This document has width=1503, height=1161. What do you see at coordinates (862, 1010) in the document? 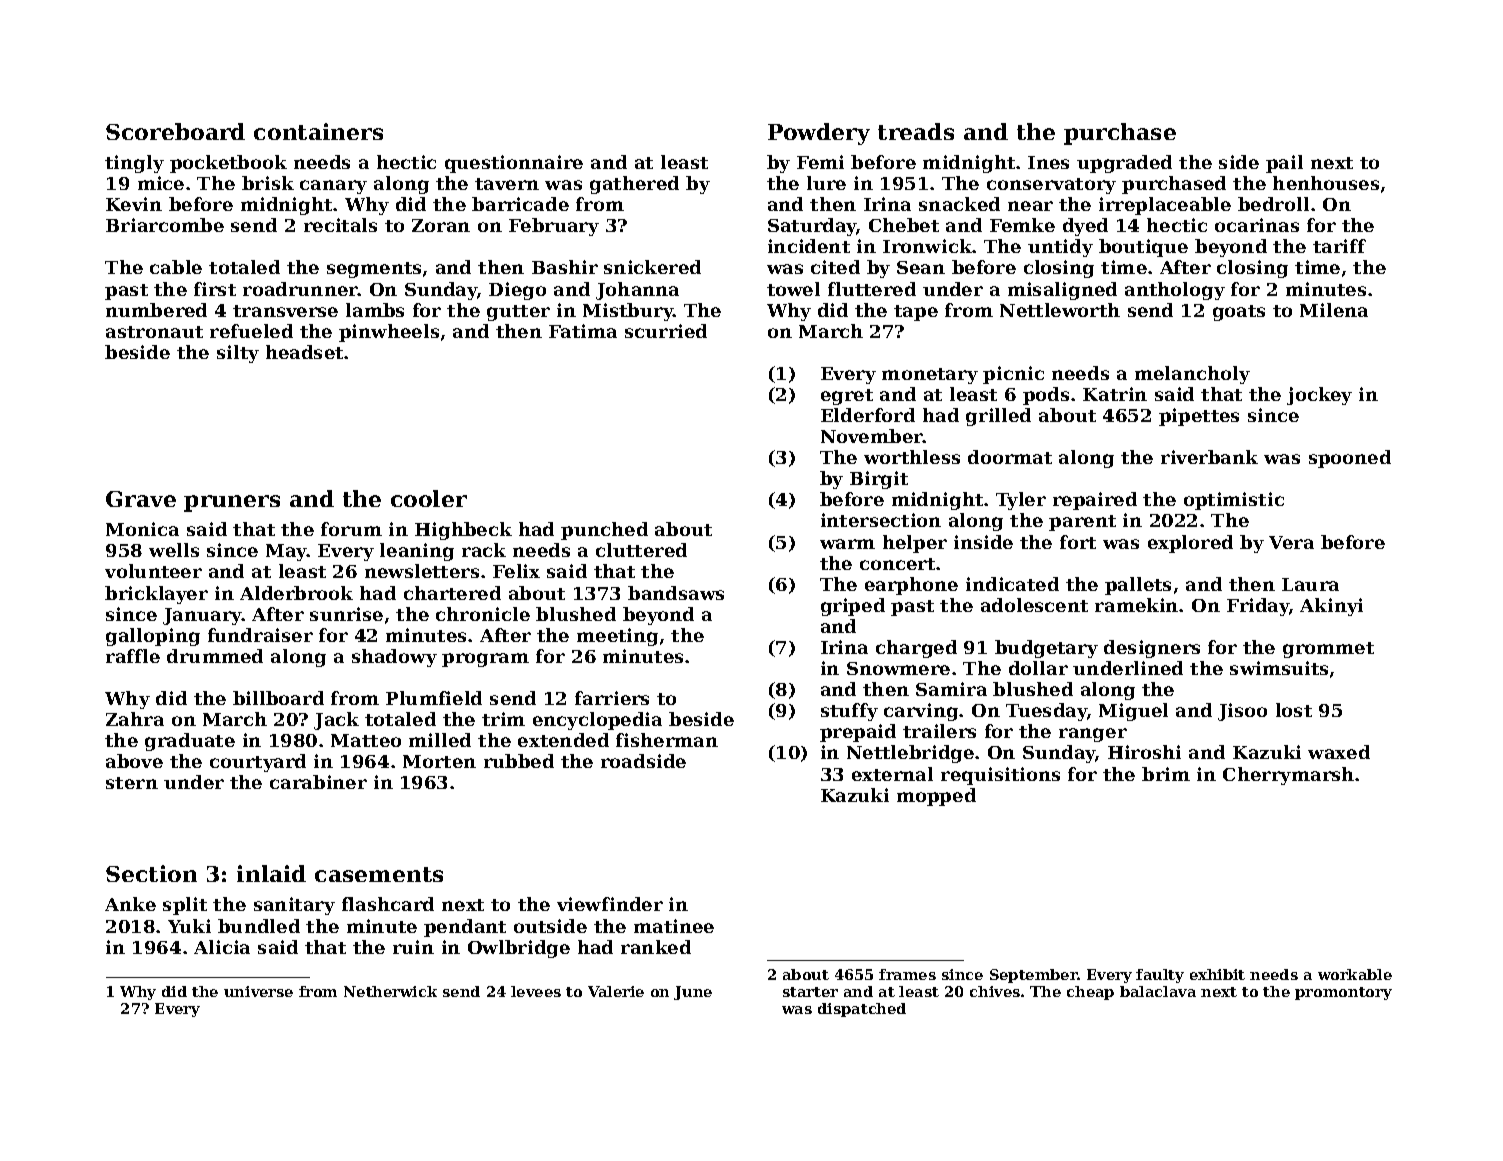
I see `dispatched` at bounding box center [862, 1010].
